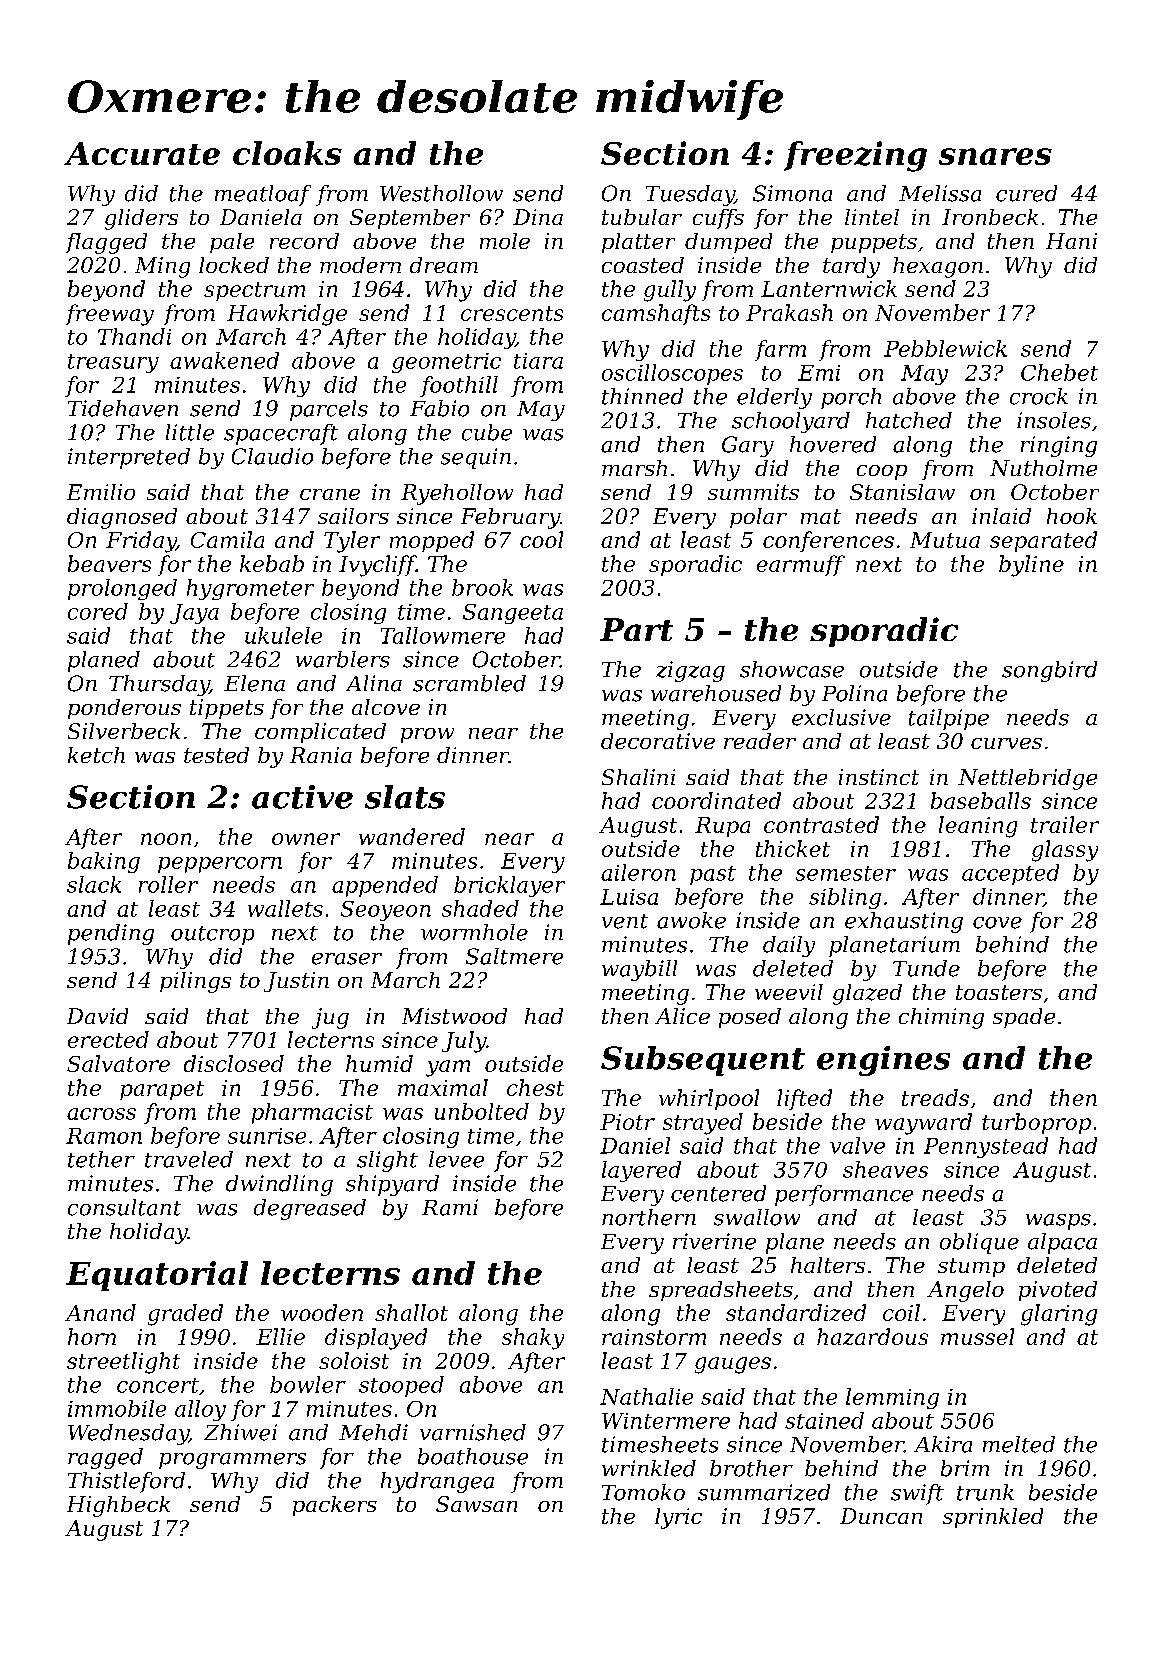 Image resolution: width=1165 pixels, height=1654 pixels. Describe the element at coordinates (302, 797) in the screenshot. I see `active` at that location.
